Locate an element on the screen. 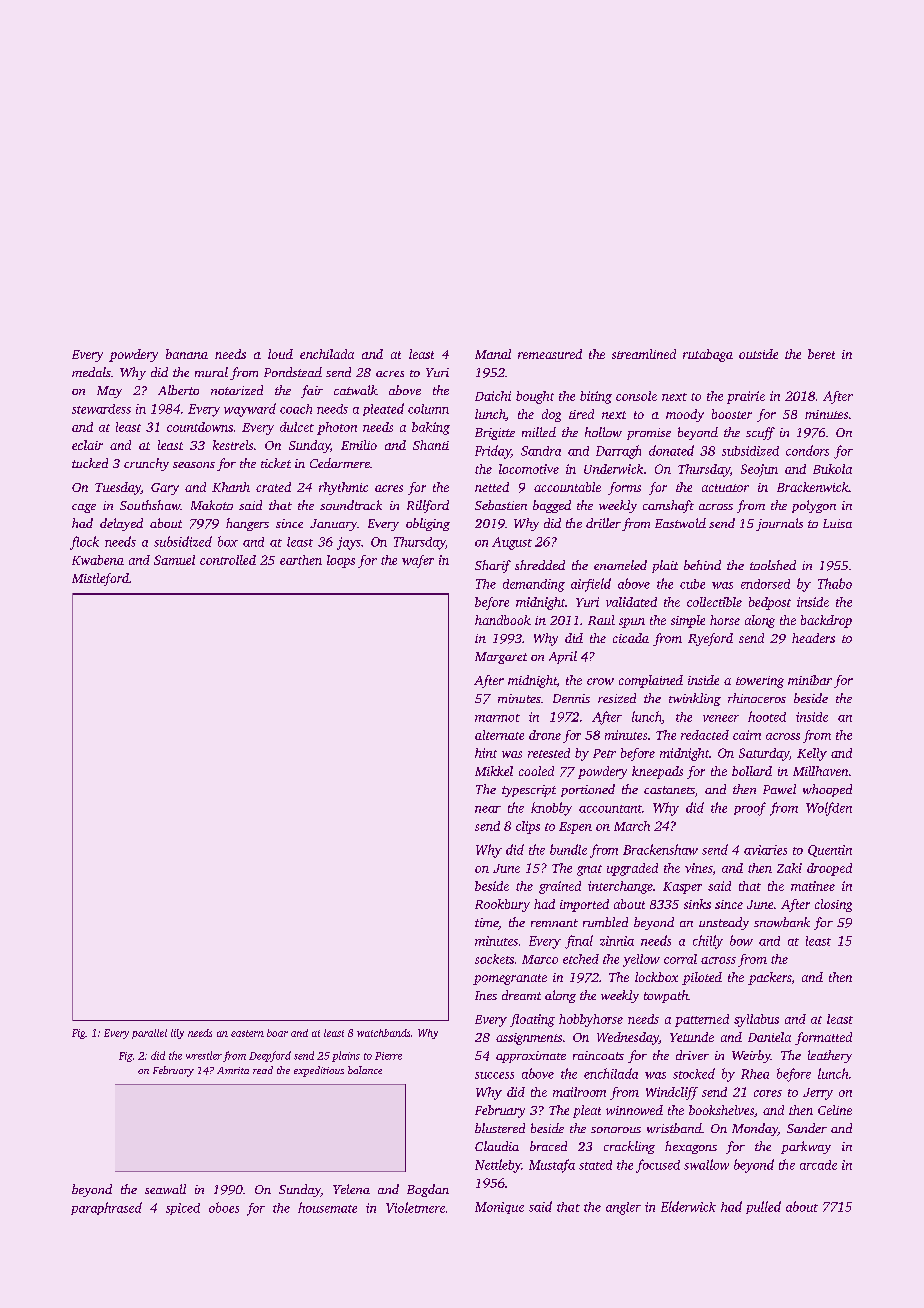 The image size is (924, 1308). Margaret is located at coordinates (501, 658).
